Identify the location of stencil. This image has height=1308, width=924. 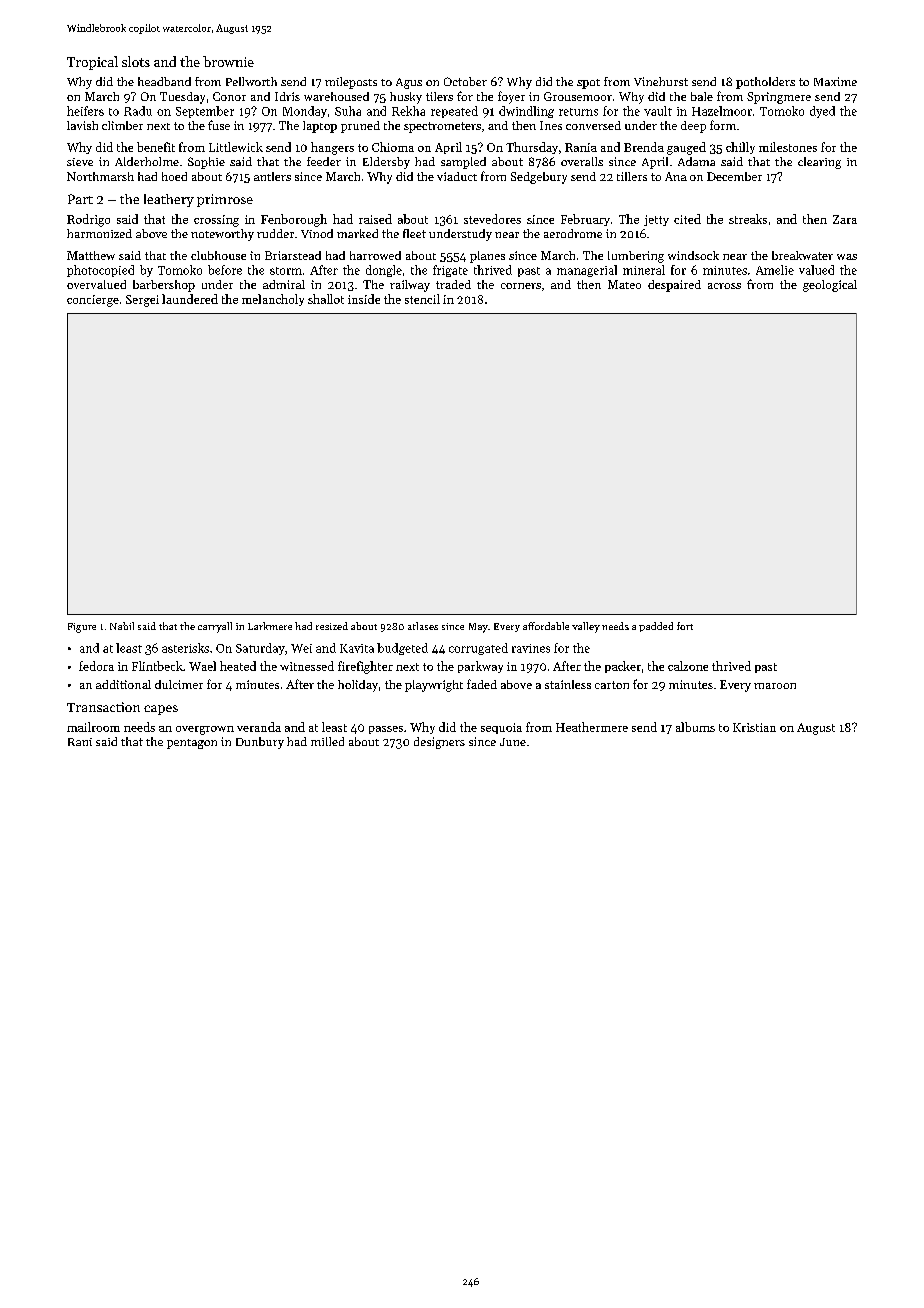
(422, 299).
